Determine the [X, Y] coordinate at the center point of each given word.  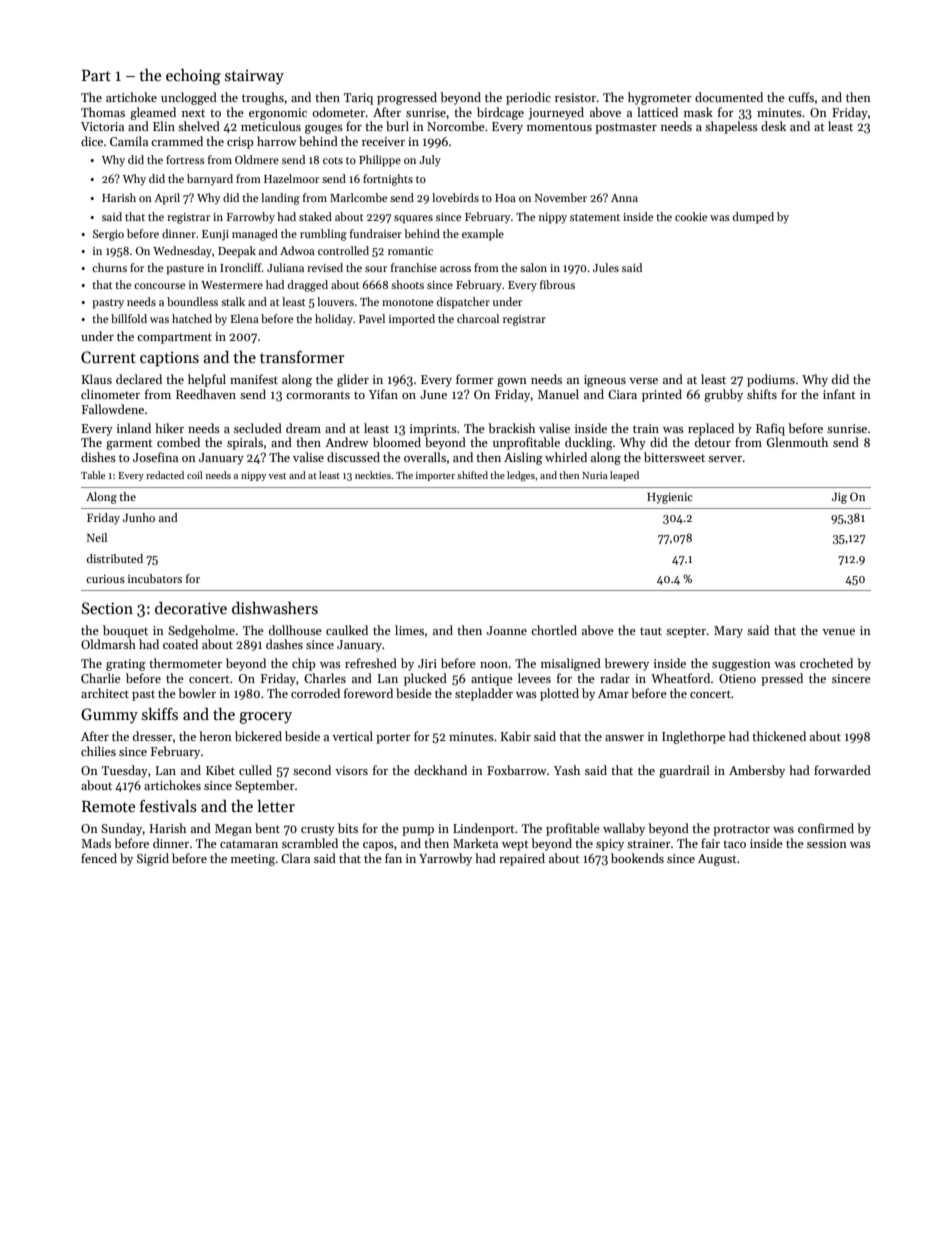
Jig [839, 498]
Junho [139, 517]
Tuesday [125, 771]
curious [105, 578]
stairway [254, 77]
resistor [575, 97]
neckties [373, 475]
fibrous [557, 284]
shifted [472, 475]
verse [643, 381]
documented [729, 97]
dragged [308, 286]
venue [838, 632]
